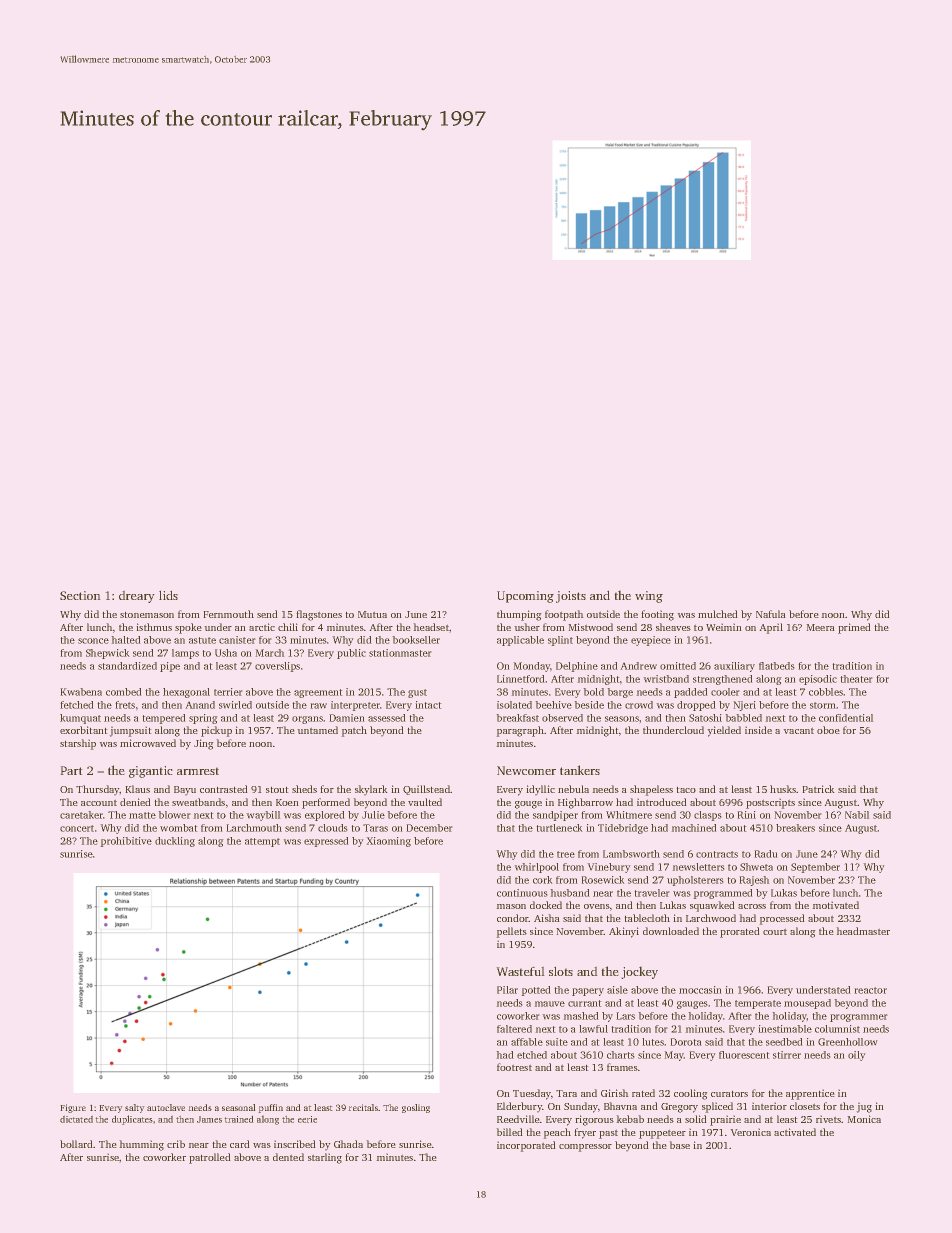 Image resolution: width=952 pixels, height=1233 pixels. I want to click on inside, so click(758, 730).
